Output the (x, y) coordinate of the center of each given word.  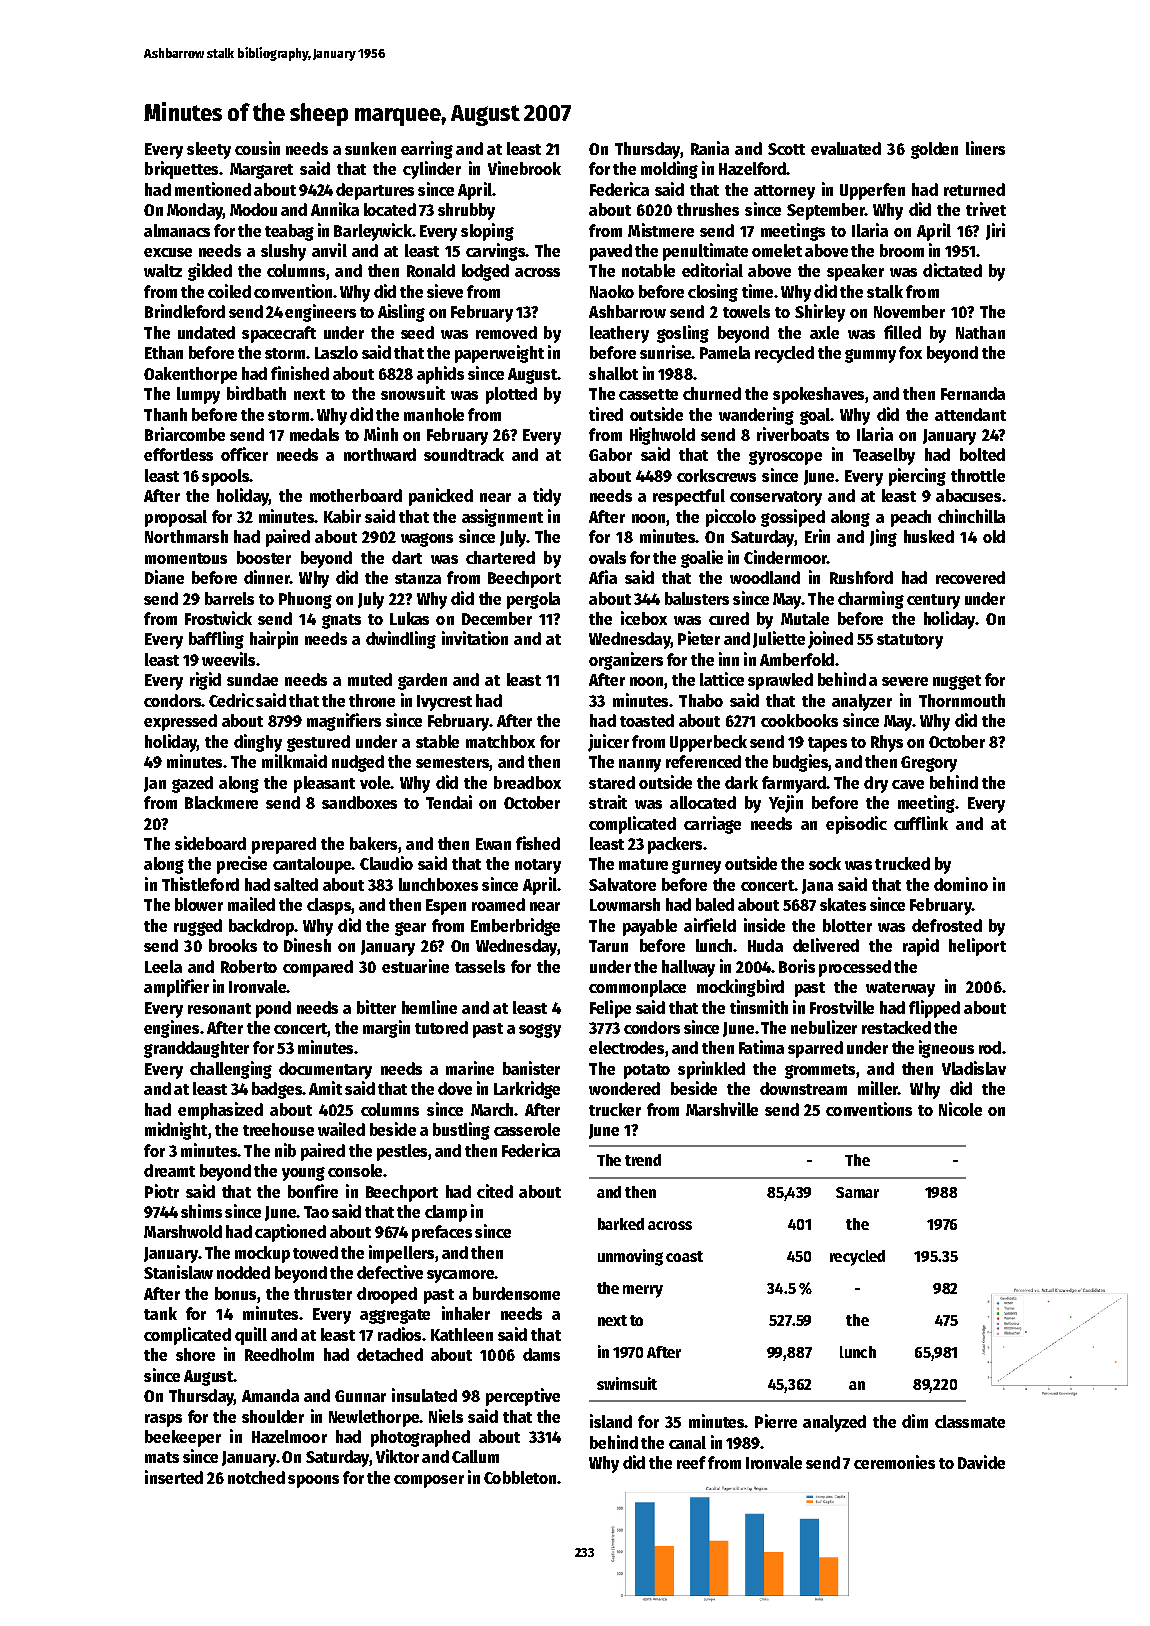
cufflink (921, 823)
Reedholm (279, 1354)
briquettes (181, 170)
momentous (186, 558)
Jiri (995, 231)
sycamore (460, 1276)
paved (611, 252)
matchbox (500, 741)
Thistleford (200, 884)
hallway (688, 968)
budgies (800, 763)
